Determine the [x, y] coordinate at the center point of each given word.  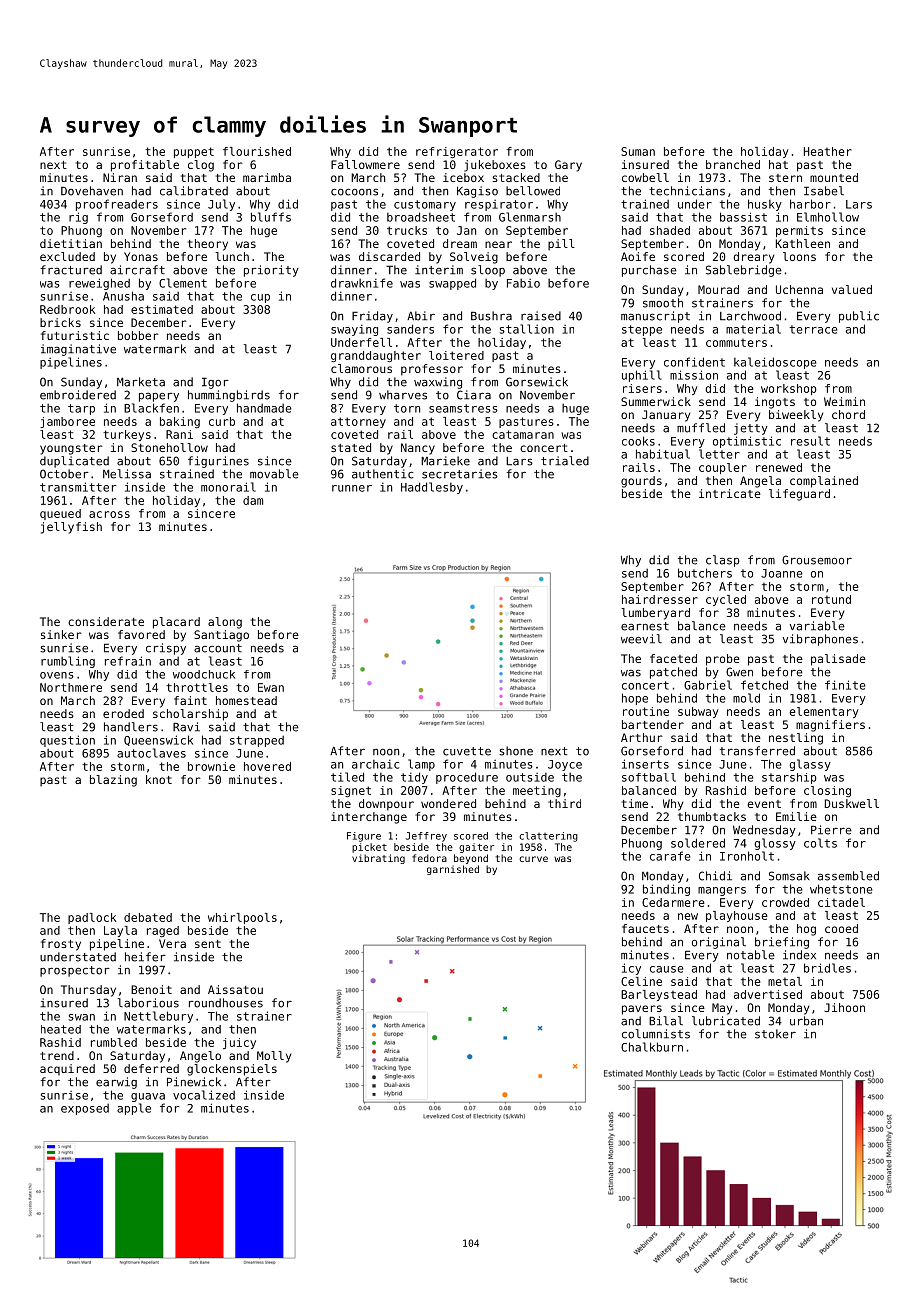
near [498, 244]
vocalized [204, 1095]
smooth [663, 303]
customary [425, 205]
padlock [92, 918]
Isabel [824, 191]
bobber [138, 335]
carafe [670, 856]
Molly [274, 1057]
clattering [548, 837]
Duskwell [852, 803]
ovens [57, 675]
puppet [194, 152]
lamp [421, 765]
